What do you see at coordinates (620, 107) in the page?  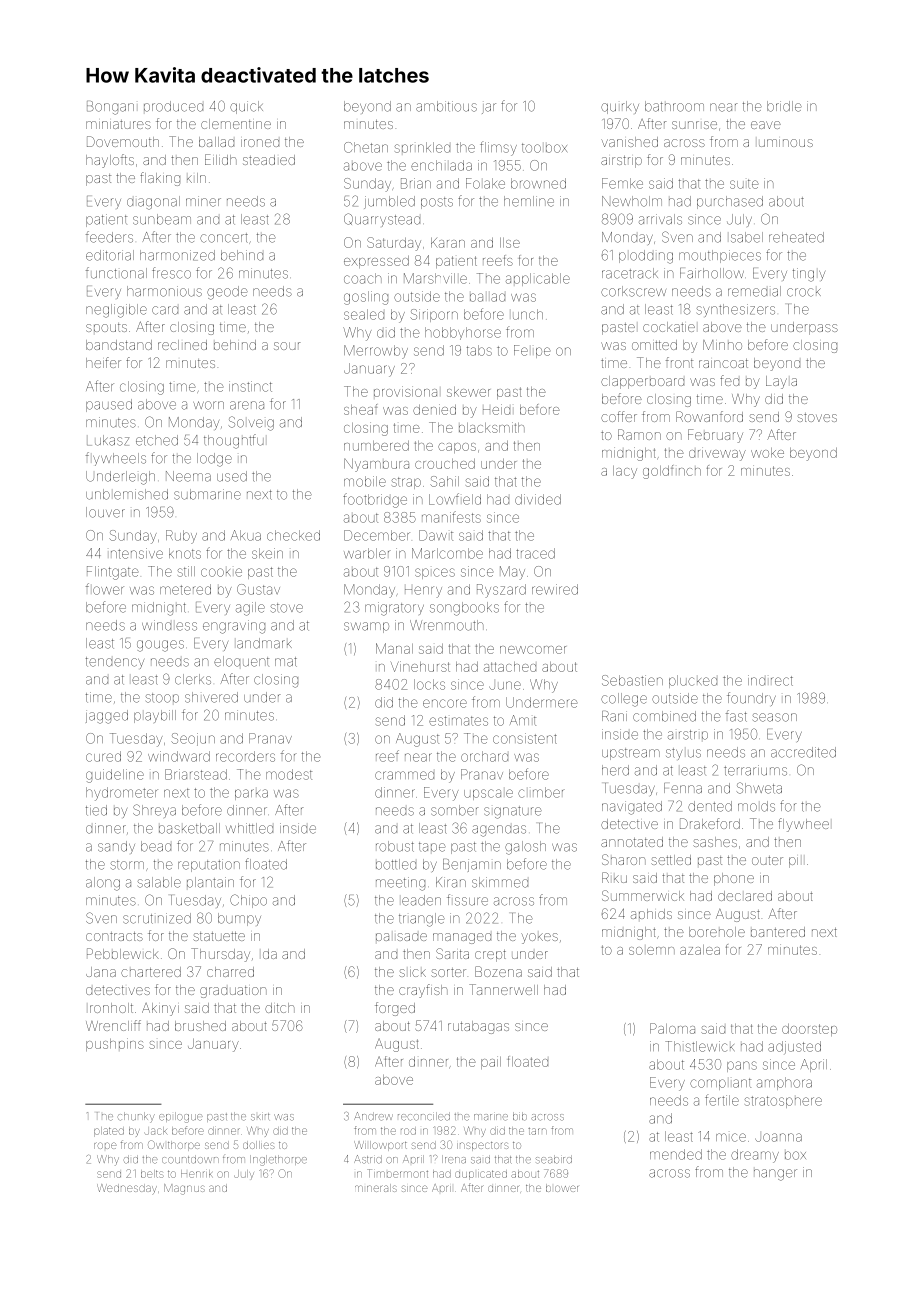 I see `quirky` at bounding box center [620, 107].
